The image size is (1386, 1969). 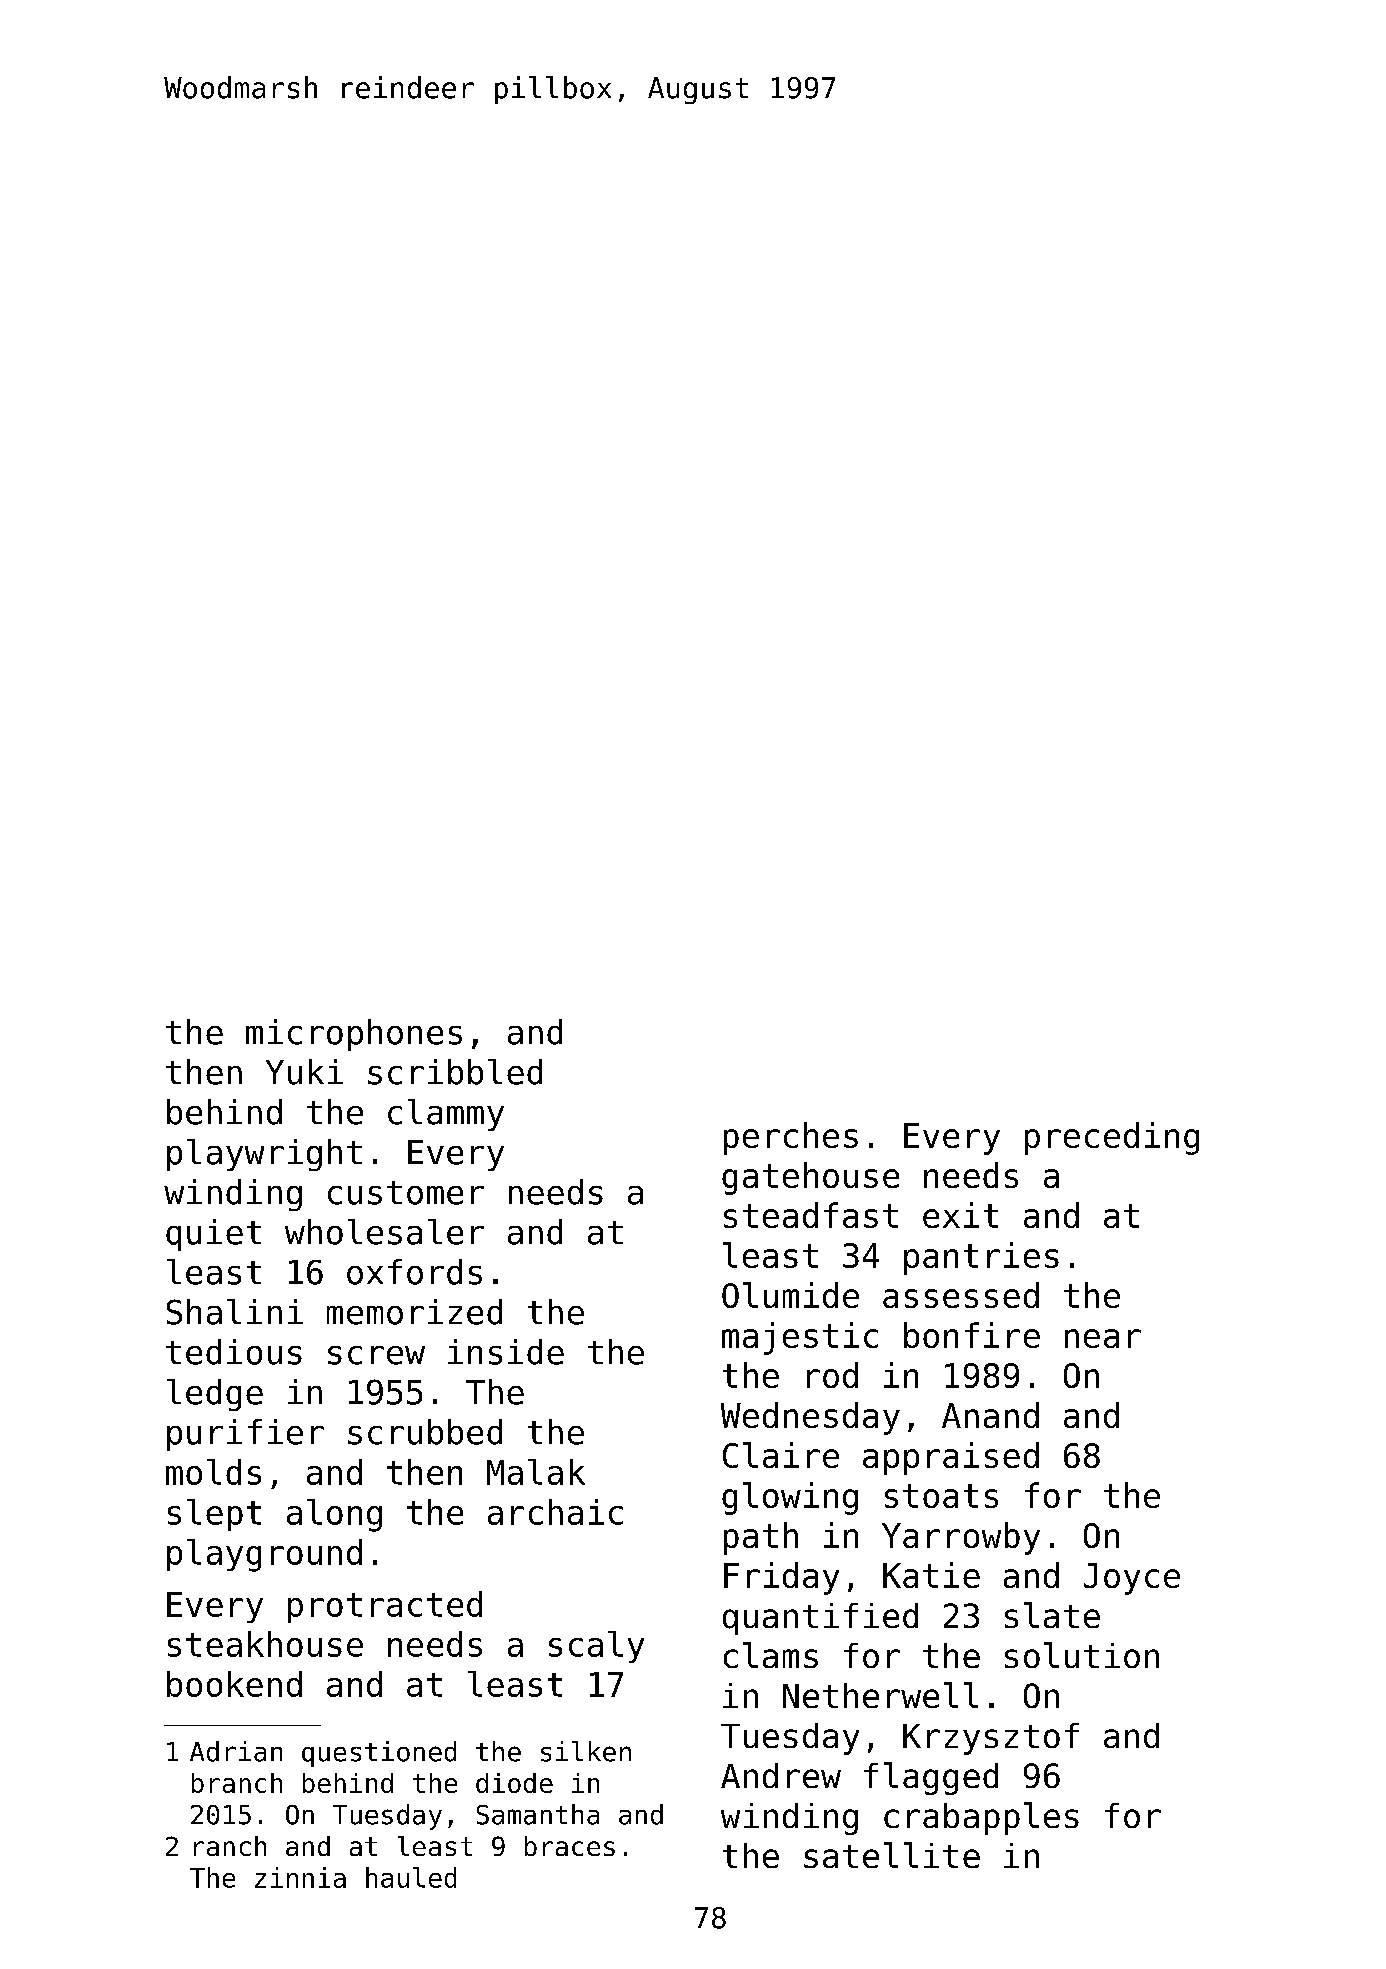 What do you see at coordinates (981, 1258) in the document?
I see `pantries` at bounding box center [981, 1258].
